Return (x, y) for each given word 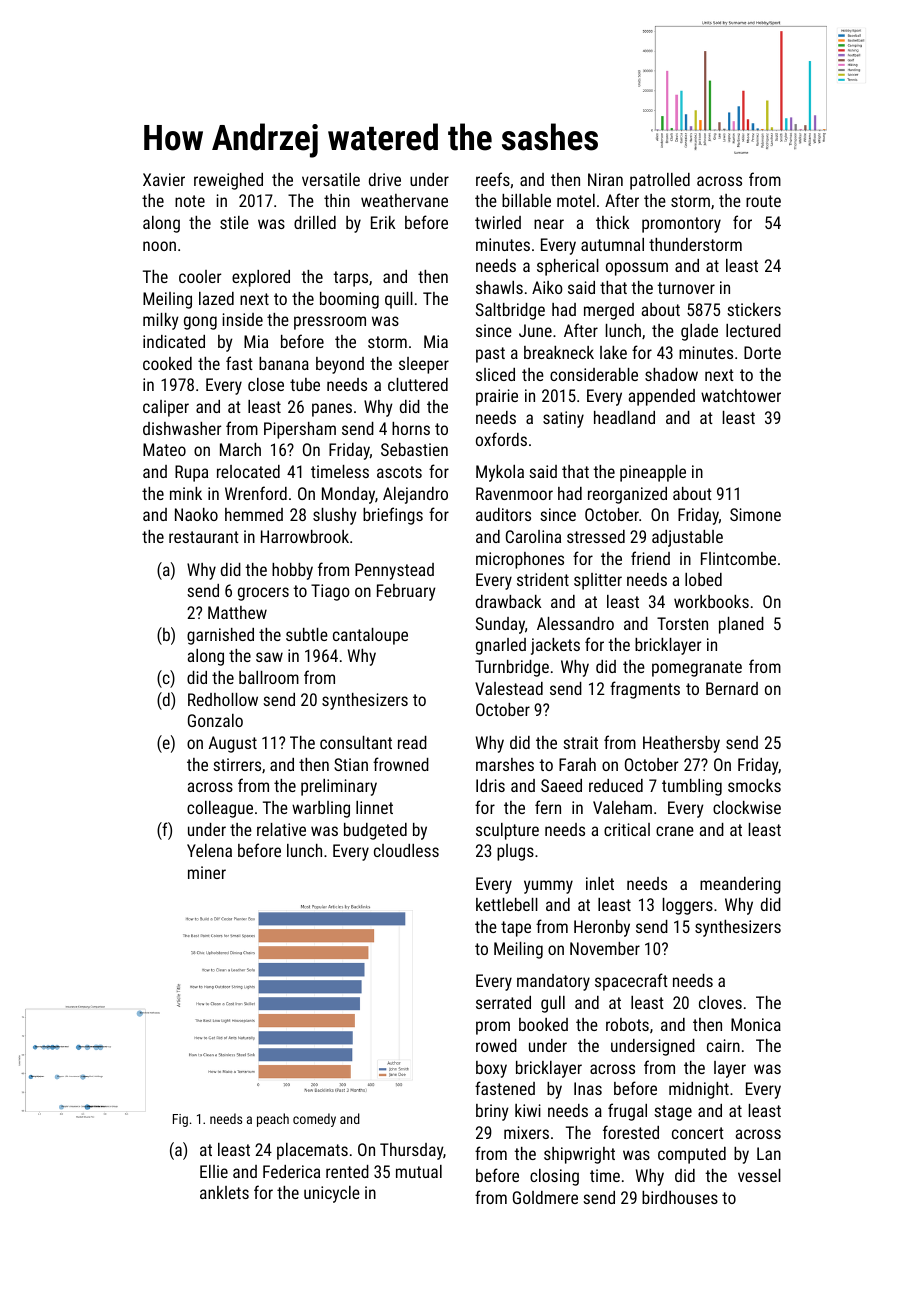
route (763, 201)
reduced (616, 785)
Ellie (214, 1171)
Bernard (732, 688)
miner (207, 872)
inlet (600, 883)
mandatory (553, 982)
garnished (220, 636)
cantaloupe (370, 636)
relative (281, 829)
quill (399, 300)
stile (234, 222)
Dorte (762, 352)
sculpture (507, 831)
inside (243, 319)
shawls (499, 287)
